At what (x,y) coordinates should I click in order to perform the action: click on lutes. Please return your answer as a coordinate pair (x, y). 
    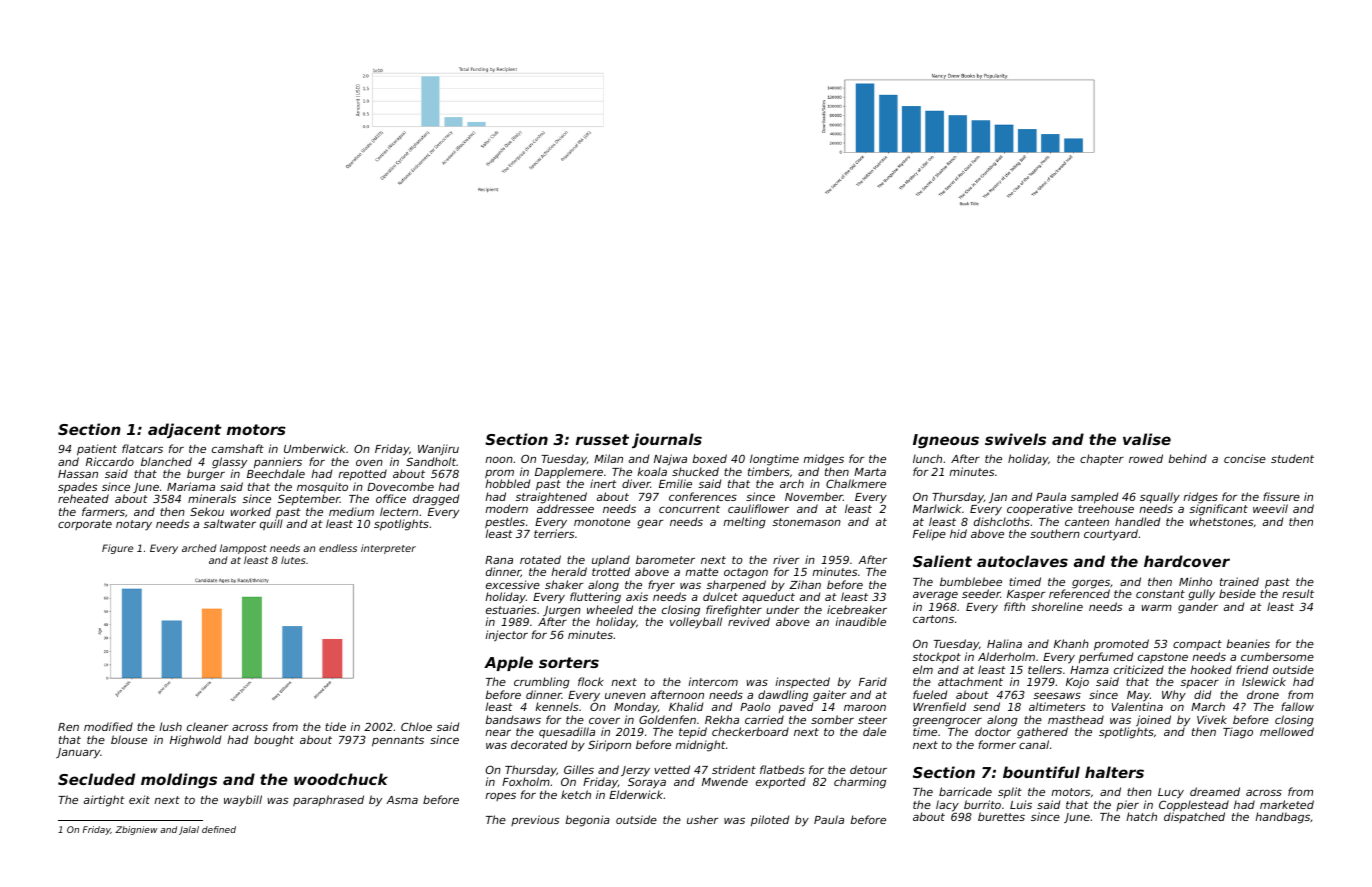
    Looking at the image, I should click on (293, 560).
